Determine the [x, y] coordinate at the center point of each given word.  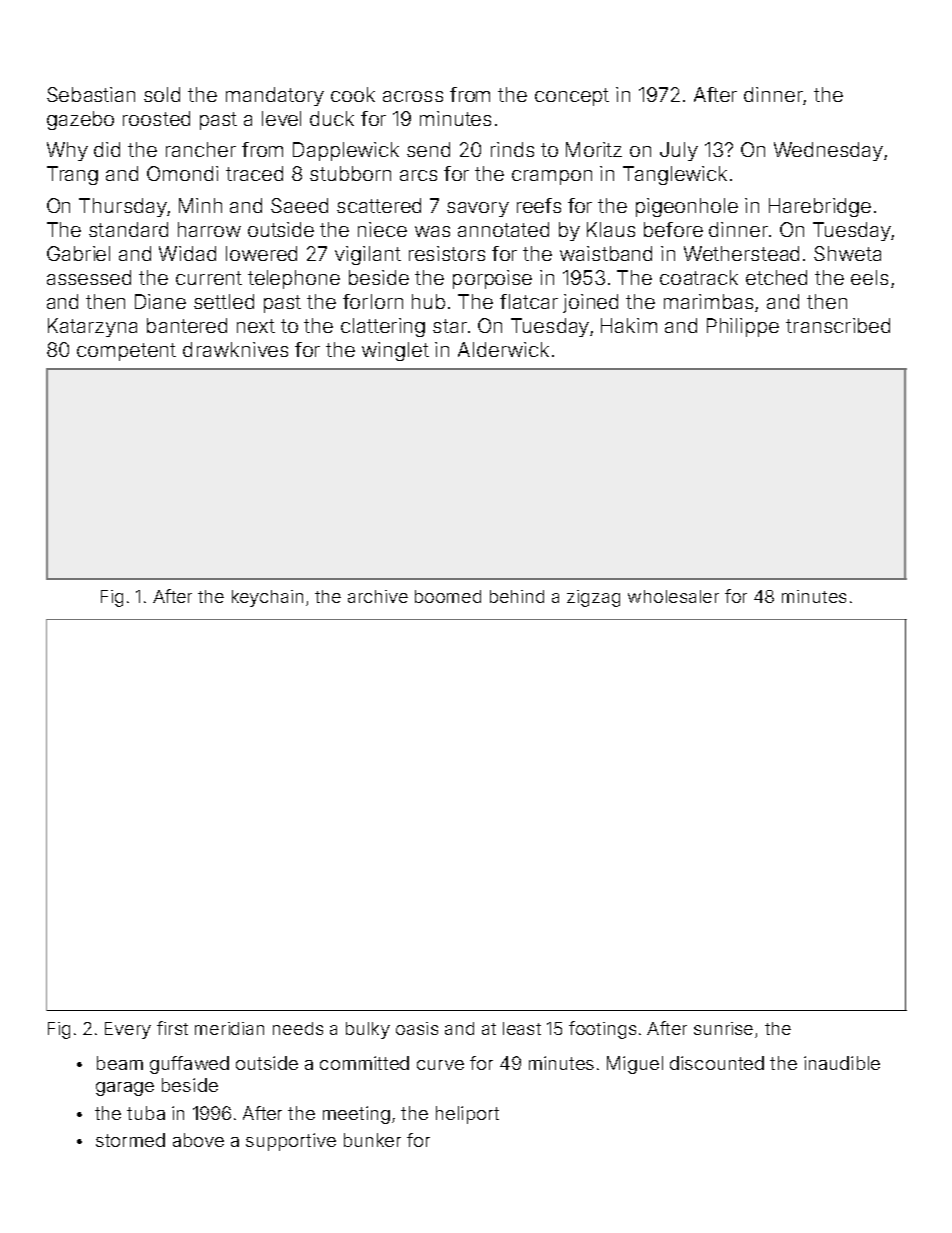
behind [517, 596]
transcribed [838, 325]
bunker [372, 1140]
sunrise [723, 1028]
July [679, 151]
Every [128, 1030]
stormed [130, 1140]
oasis [417, 1028]
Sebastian [91, 94]
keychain [267, 598]
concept [572, 97]
